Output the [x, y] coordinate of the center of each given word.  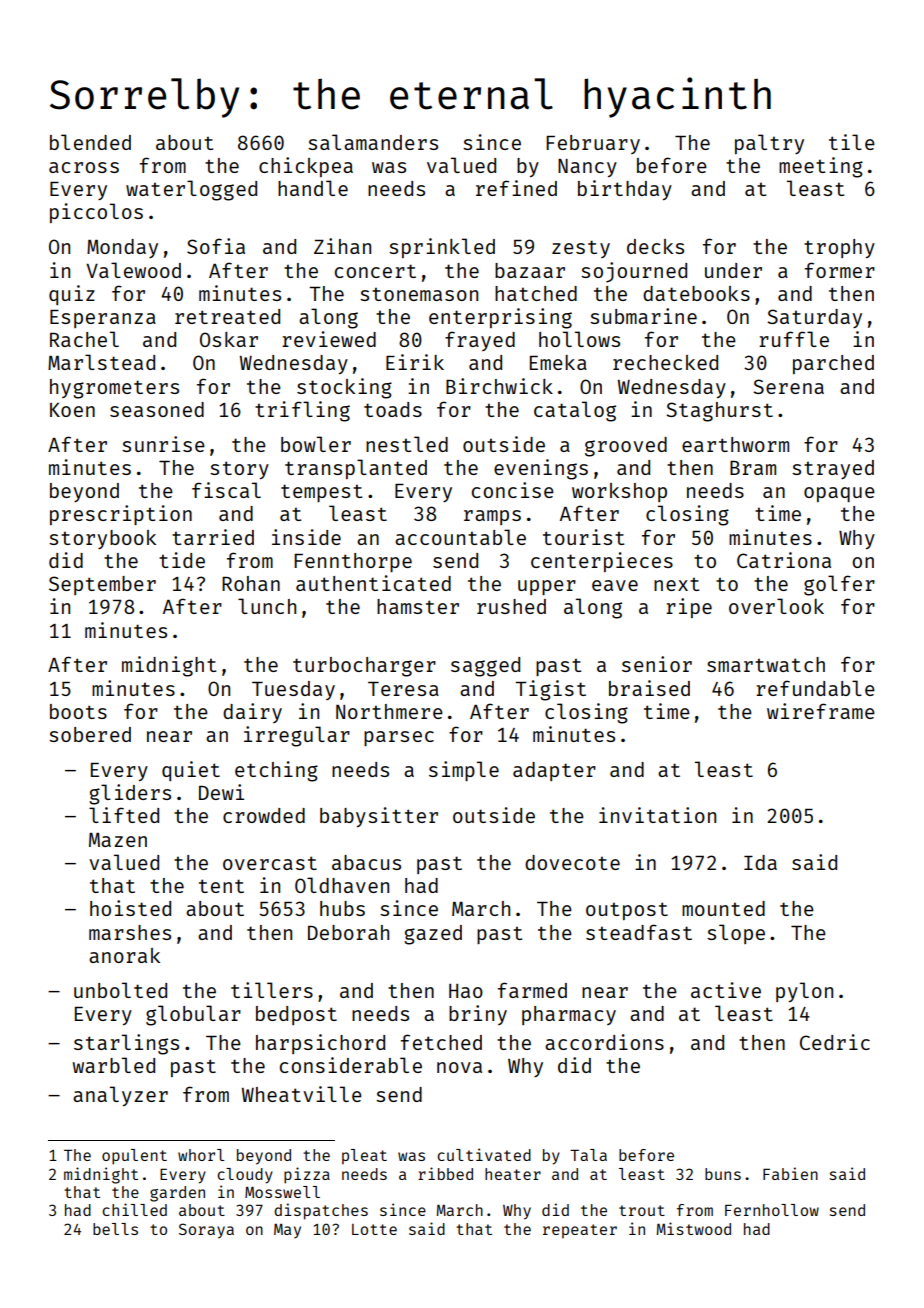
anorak [124, 955]
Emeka [558, 362]
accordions [604, 1042]
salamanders [373, 142]
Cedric [835, 1042]
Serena [788, 386]
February [593, 144]
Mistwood [694, 1228]
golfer [839, 585]
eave [615, 585]
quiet [191, 771]
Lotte [374, 1229]
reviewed [329, 339]
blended [90, 142]
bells [115, 1229]
